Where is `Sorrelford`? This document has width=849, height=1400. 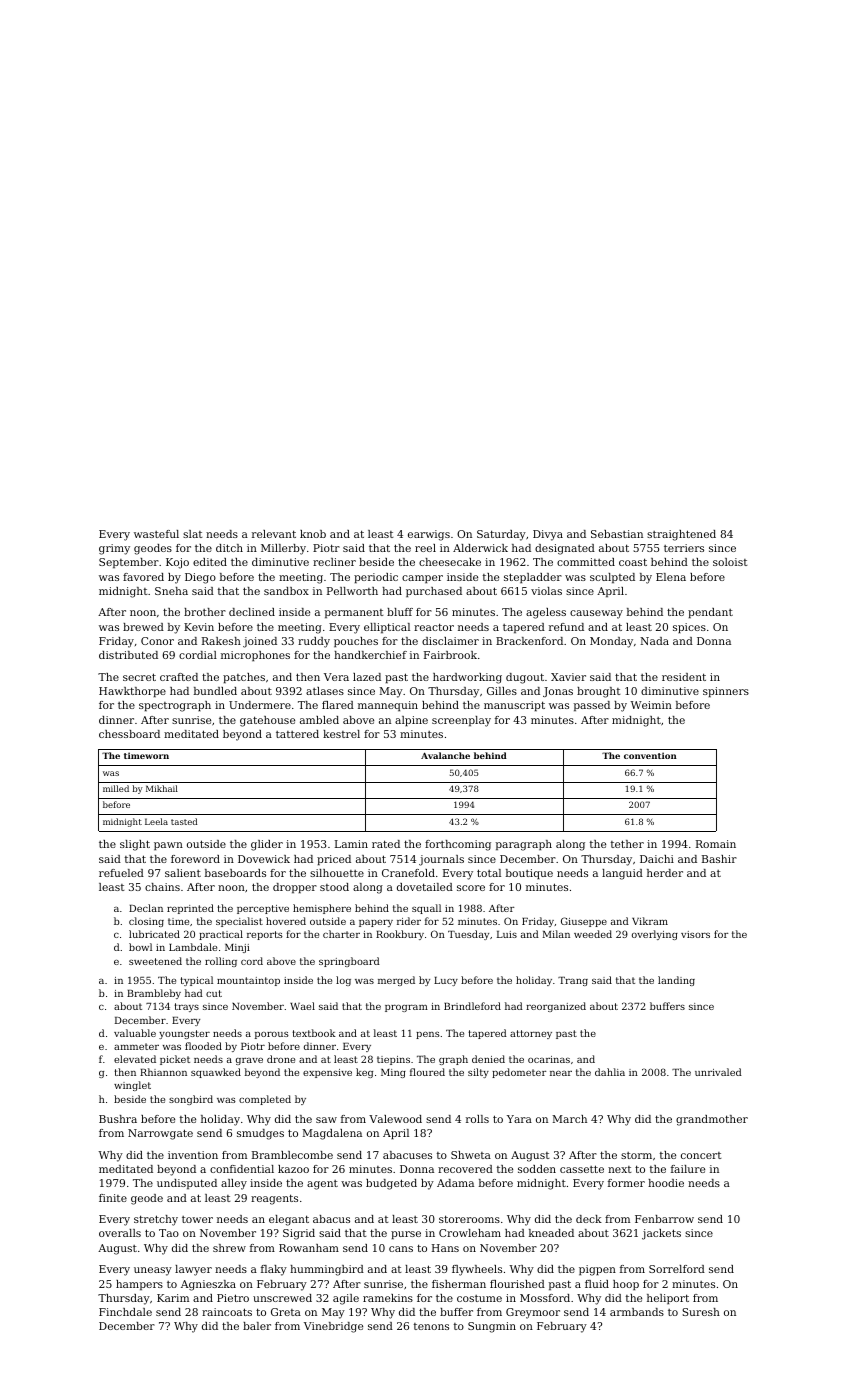
Sorrelford is located at coordinates (677, 1269).
